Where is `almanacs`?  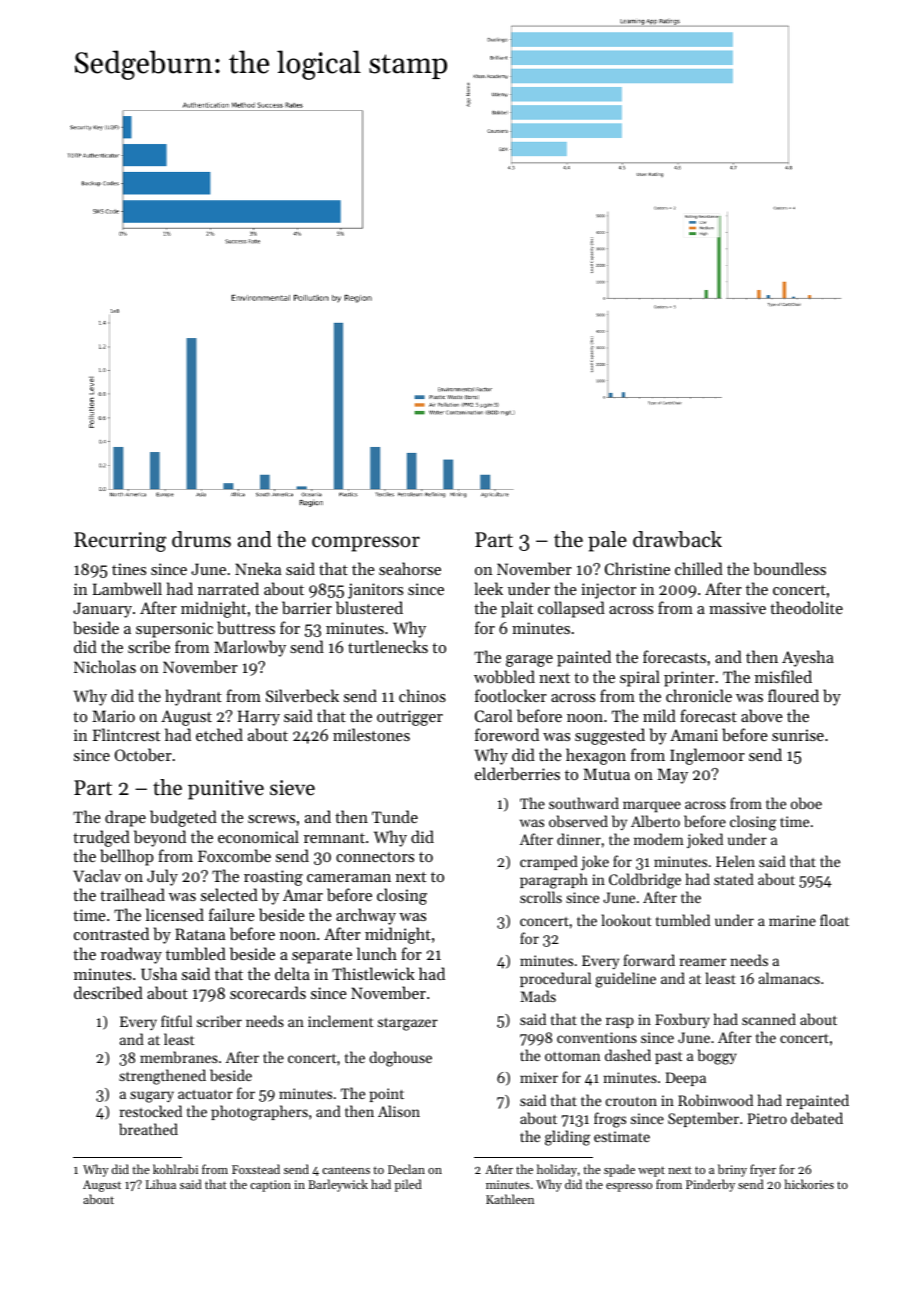 almanacs is located at coordinates (789, 978).
